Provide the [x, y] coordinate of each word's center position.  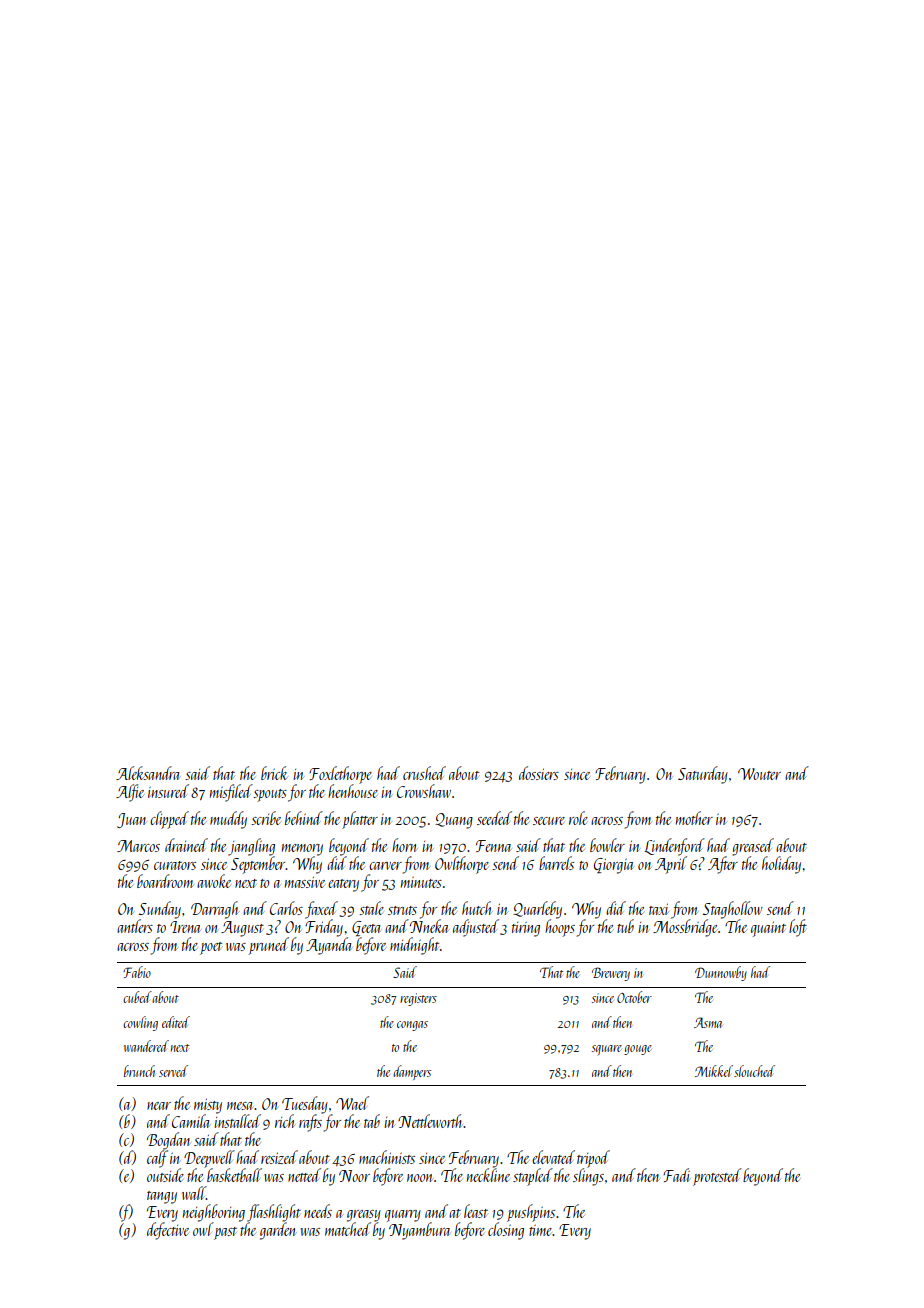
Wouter [759, 774]
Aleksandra [148, 773]
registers [418, 999]
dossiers [539, 773]
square [607, 1050]
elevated [553, 1157]
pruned [269, 946]
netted [304, 1175]
